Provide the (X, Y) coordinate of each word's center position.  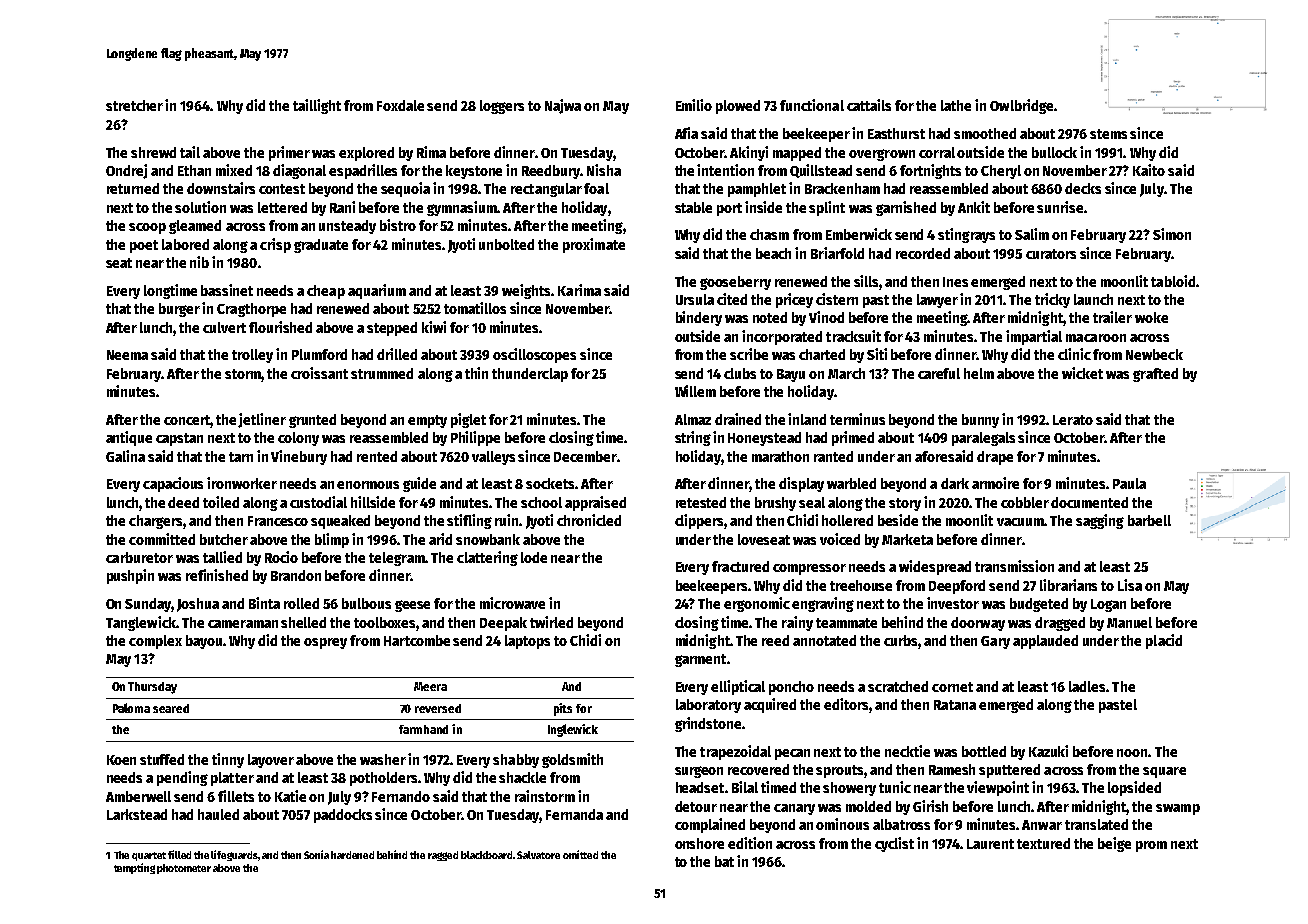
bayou (204, 642)
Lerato (1073, 420)
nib (199, 262)
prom (1151, 846)
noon (1132, 753)
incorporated (782, 337)
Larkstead (137, 814)
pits (563, 709)
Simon (1172, 234)
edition (750, 843)
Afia (686, 133)
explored (366, 154)
